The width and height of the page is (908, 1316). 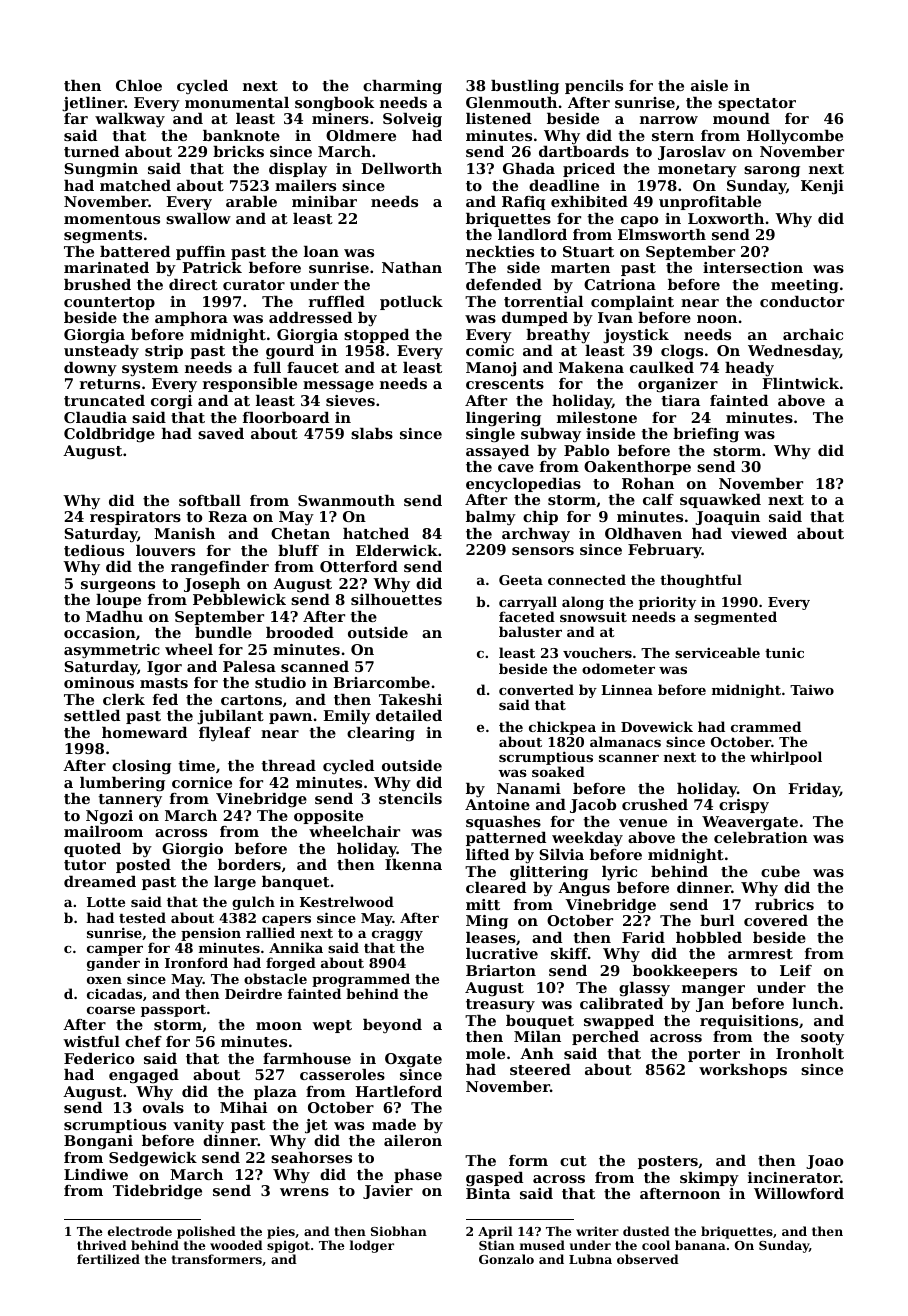 What do you see at coordinates (551, 435) in the page?
I see `subway` at bounding box center [551, 435].
